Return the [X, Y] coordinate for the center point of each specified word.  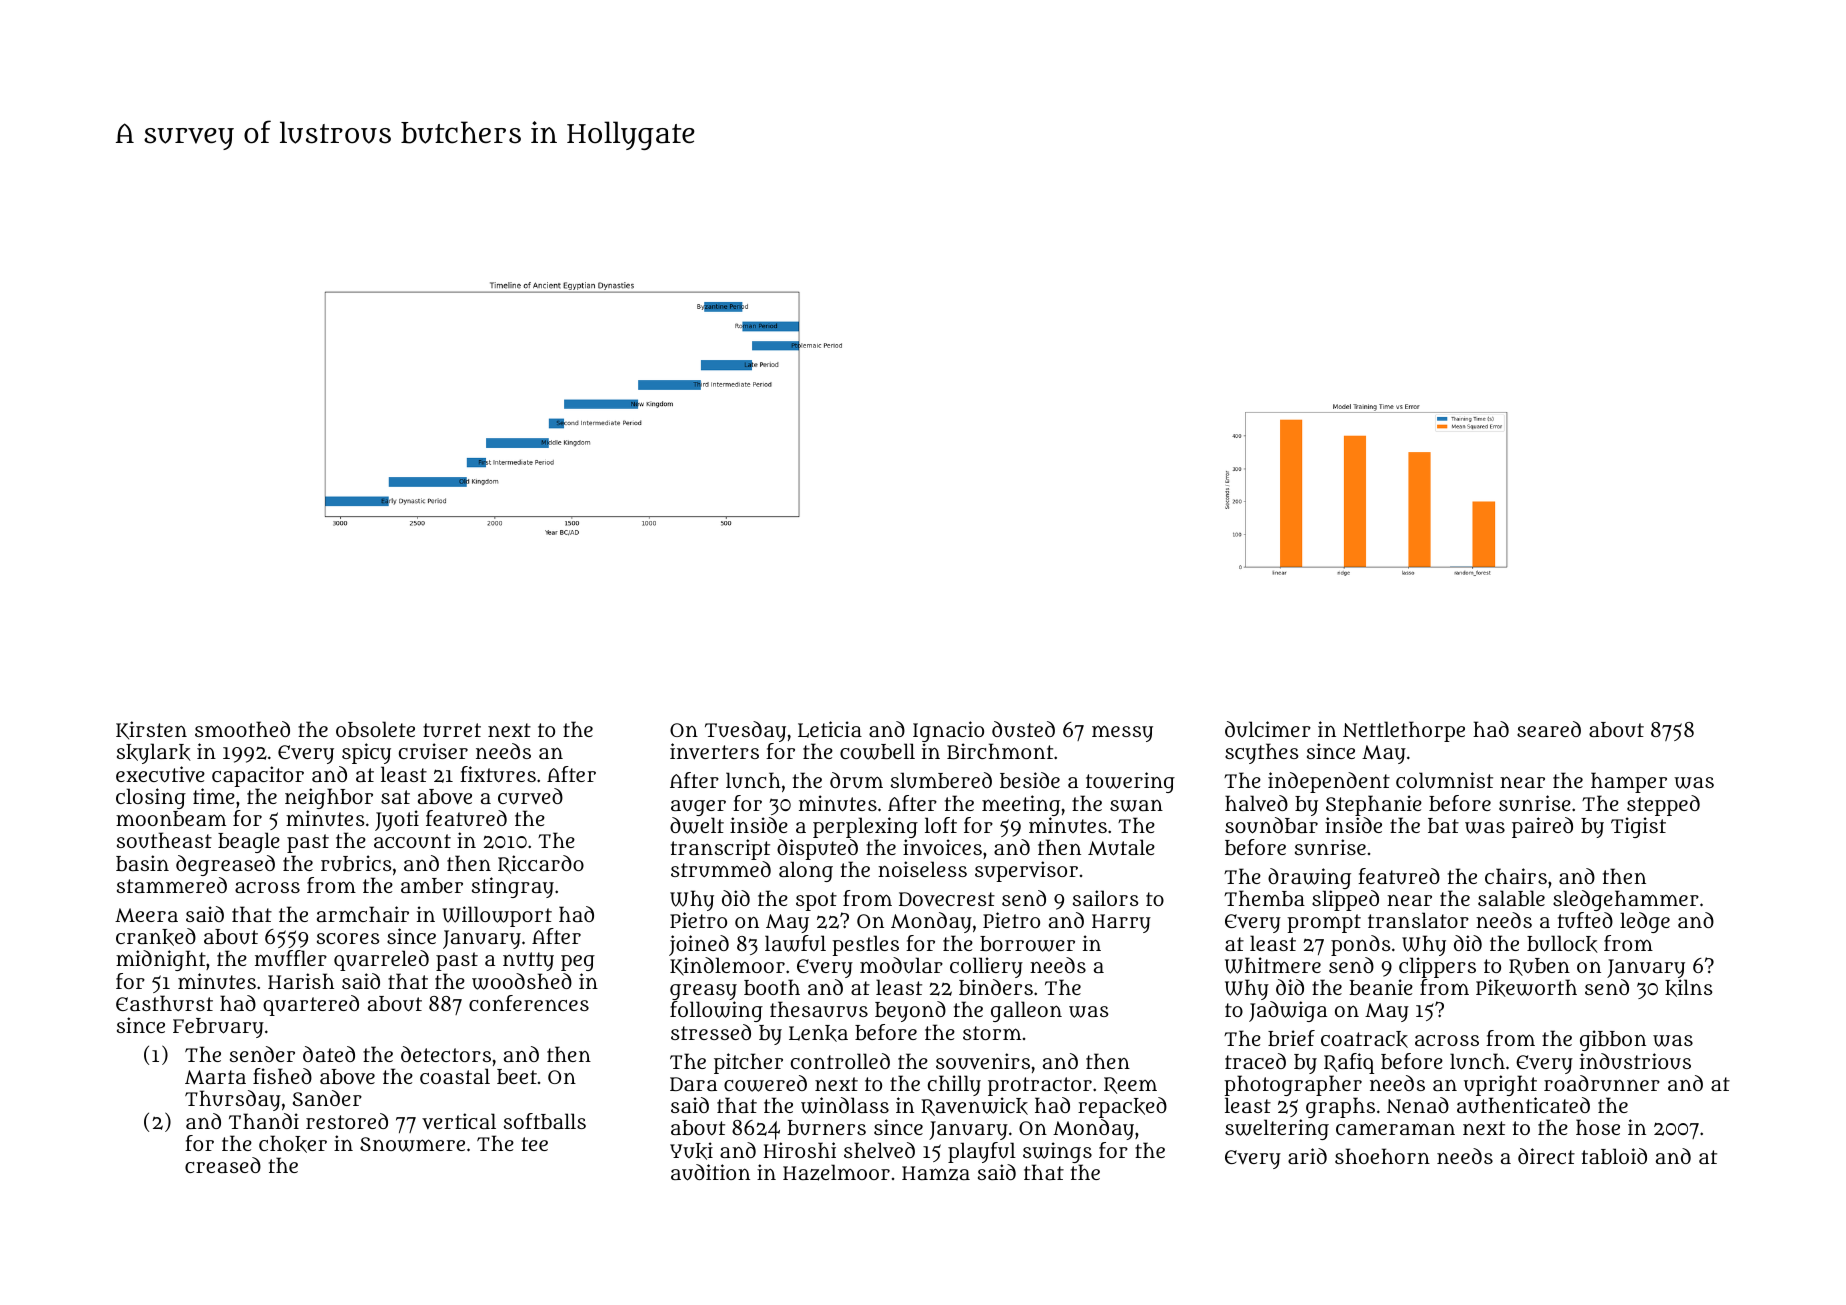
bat [1443, 825]
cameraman [1395, 1129]
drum [856, 780]
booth [772, 987]
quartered [311, 1005]
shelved [879, 1150]
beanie [1381, 987]
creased [223, 1165]
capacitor [258, 776]
